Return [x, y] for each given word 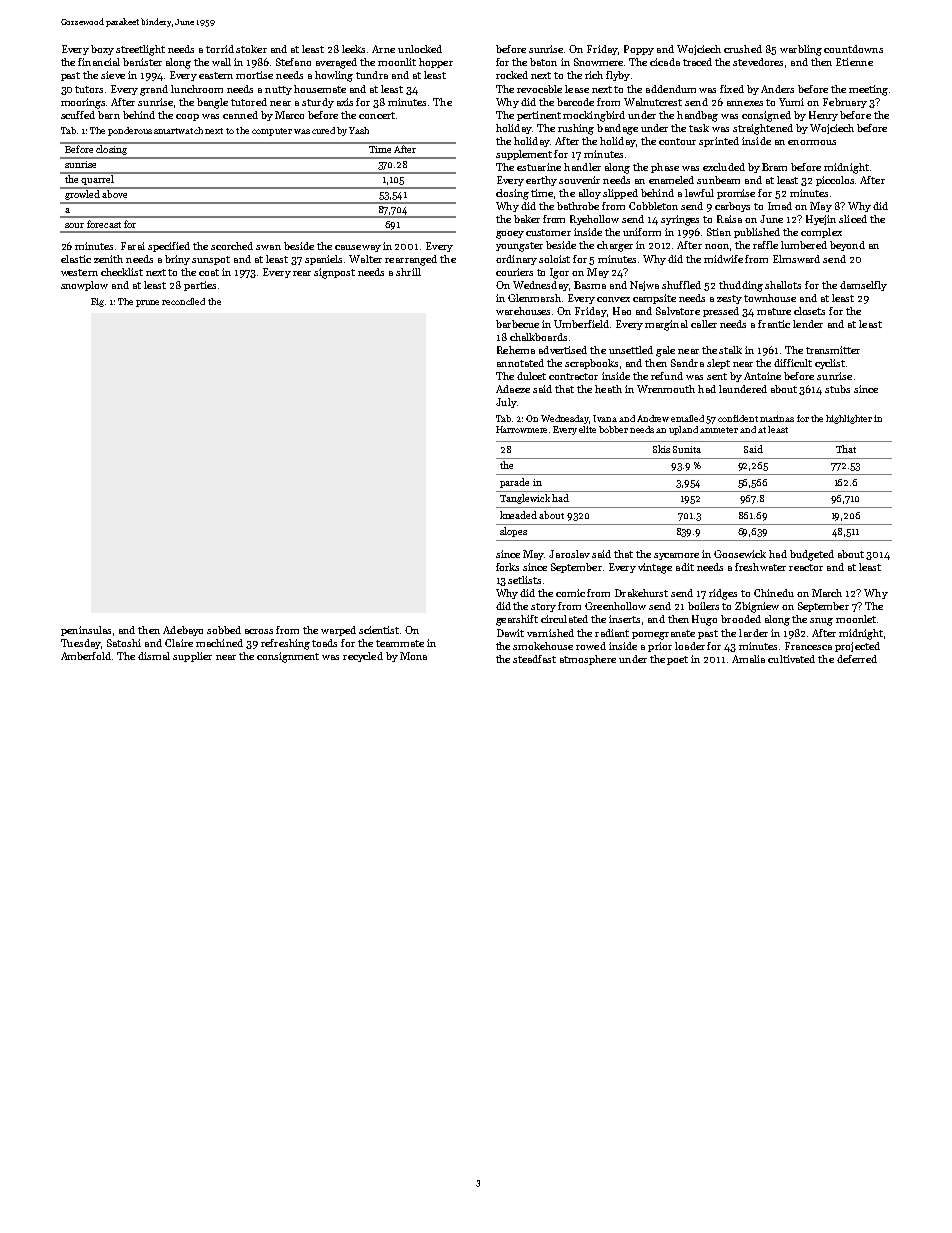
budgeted [812, 555]
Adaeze [513, 389]
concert [377, 115]
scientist [379, 630]
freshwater [760, 567]
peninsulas [86, 631]
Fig [97, 302]
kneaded [518, 515]
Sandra [687, 363]
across [259, 631]
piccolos [835, 181]
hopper [436, 63]
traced [697, 62]
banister [142, 62]
